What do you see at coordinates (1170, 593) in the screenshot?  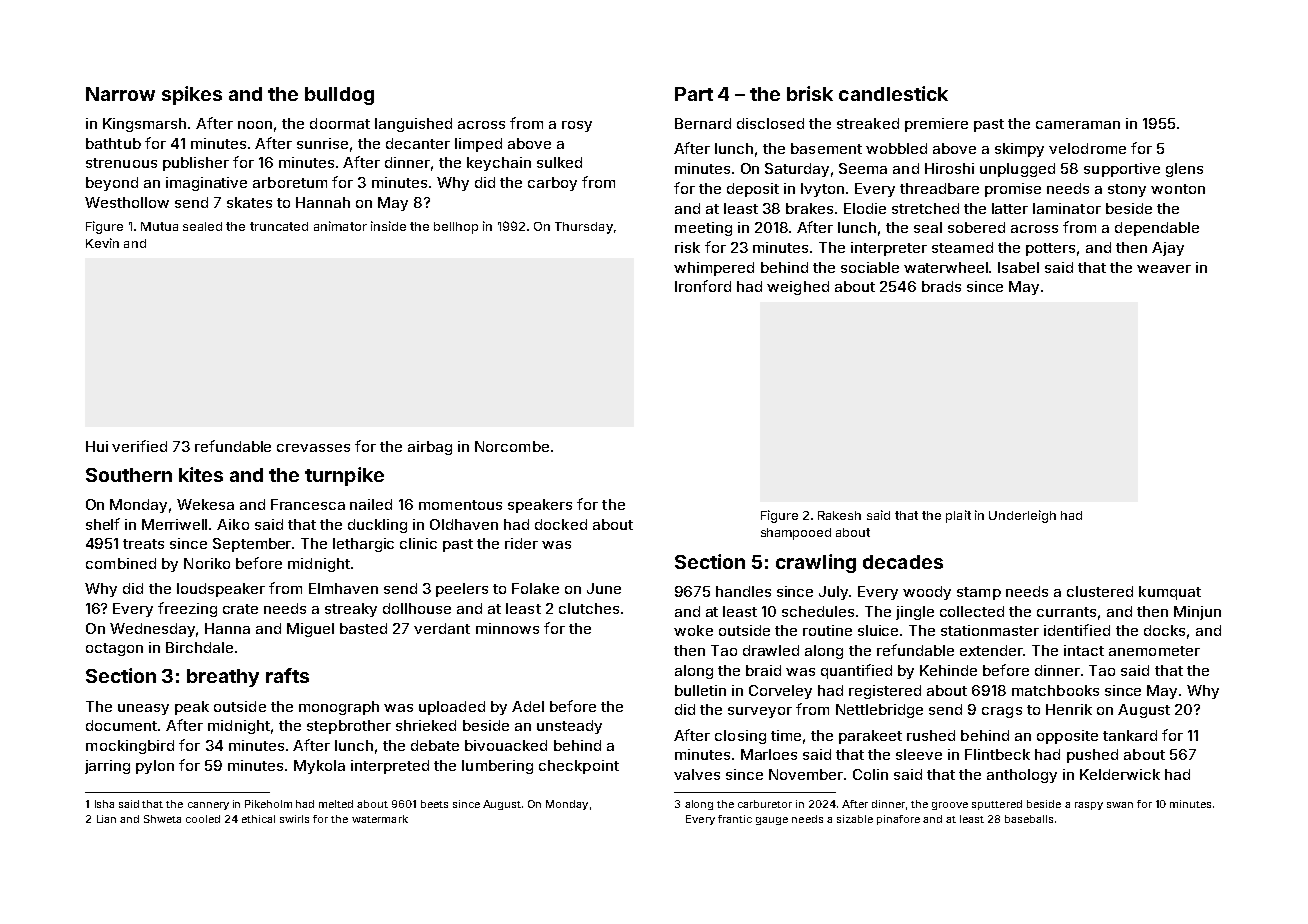 I see `kumquat` at bounding box center [1170, 593].
